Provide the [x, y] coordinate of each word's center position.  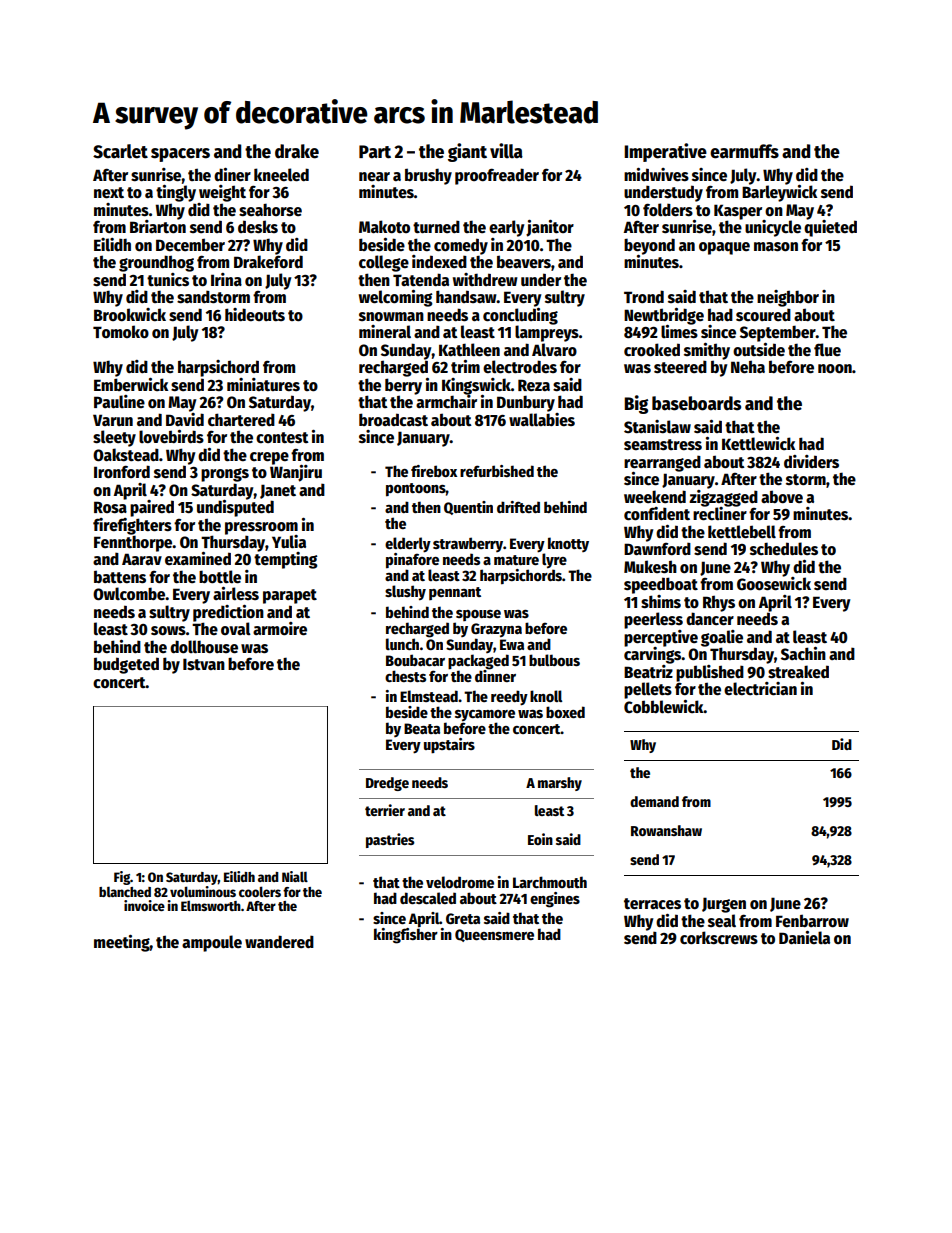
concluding [520, 316]
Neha [748, 367]
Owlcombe [129, 594]
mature [516, 560]
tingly [176, 193]
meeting [122, 943]
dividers [811, 462]
